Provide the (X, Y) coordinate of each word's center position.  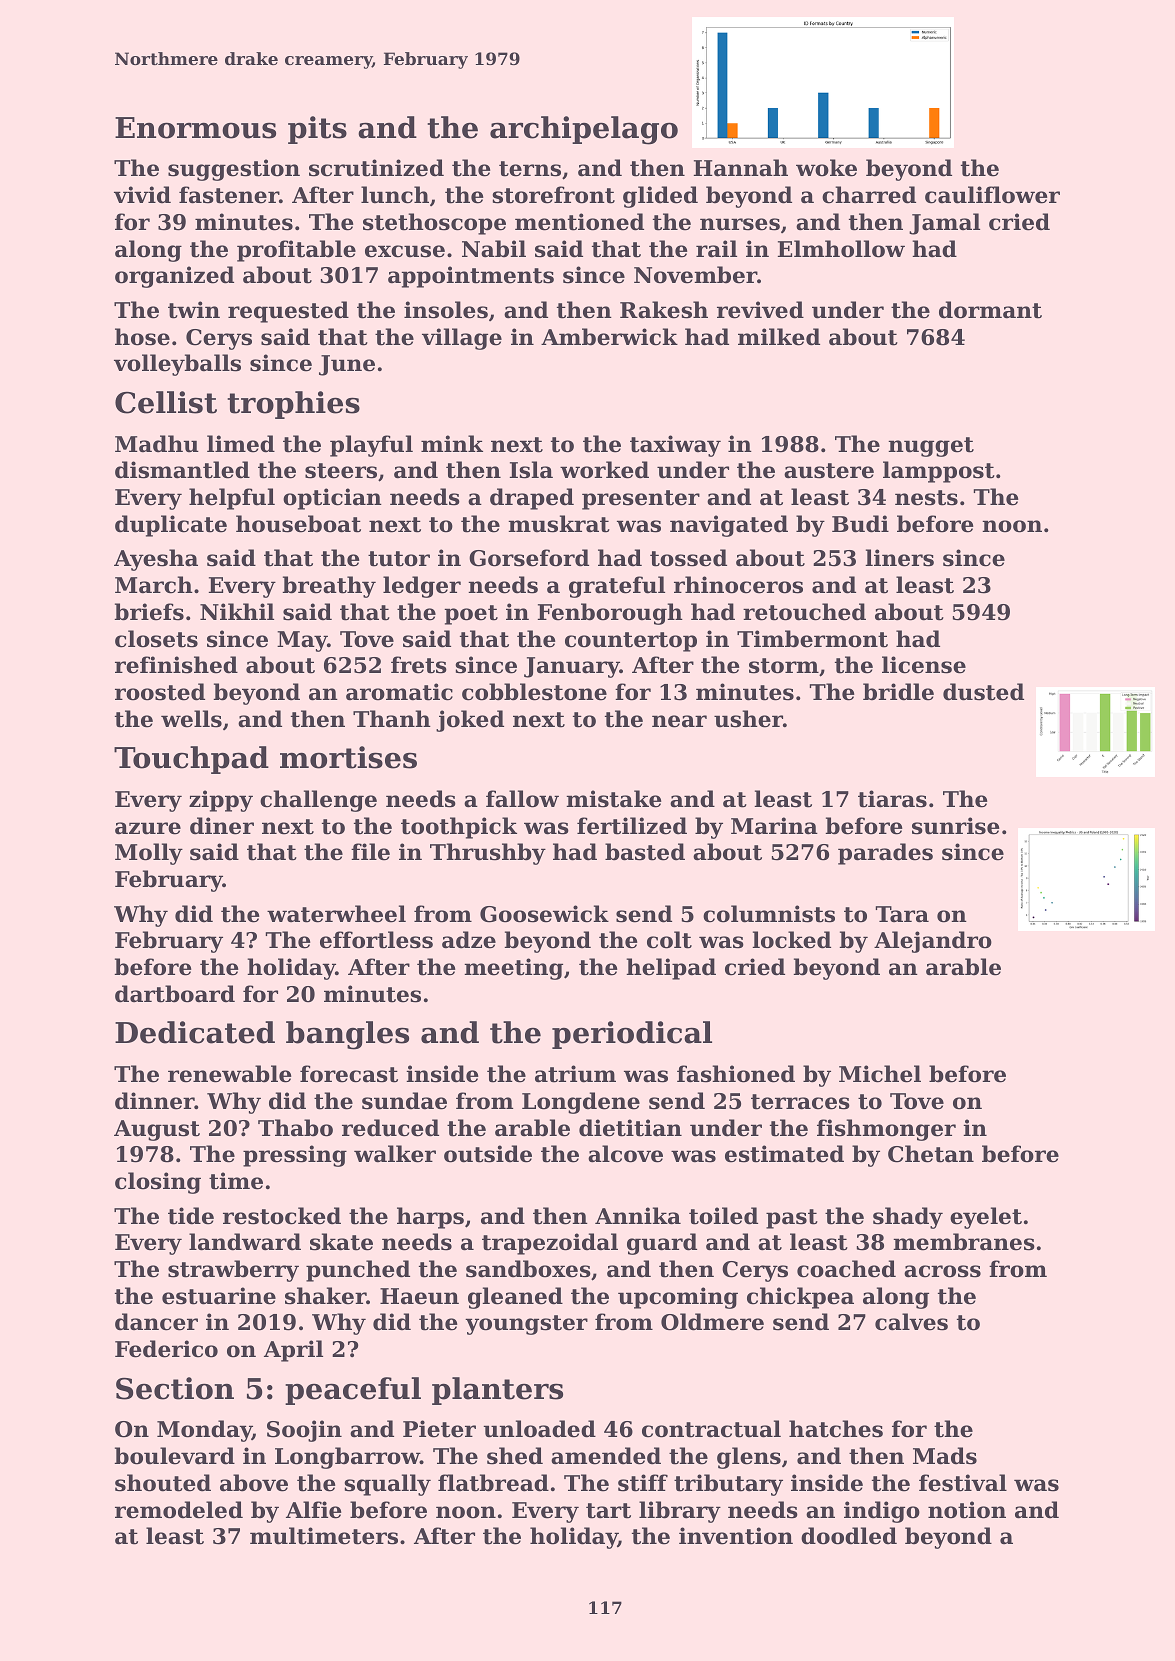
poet (471, 615)
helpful (232, 499)
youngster (526, 1325)
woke (826, 168)
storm (784, 666)
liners (899, 558)
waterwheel (336, 914)
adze (469, 940)
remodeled (179, 1510)
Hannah (741, 168)
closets (156, 639)
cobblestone (534, 692)
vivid (142, 195)
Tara (902, 914)
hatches (836, 1429)
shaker (325, 1296)
